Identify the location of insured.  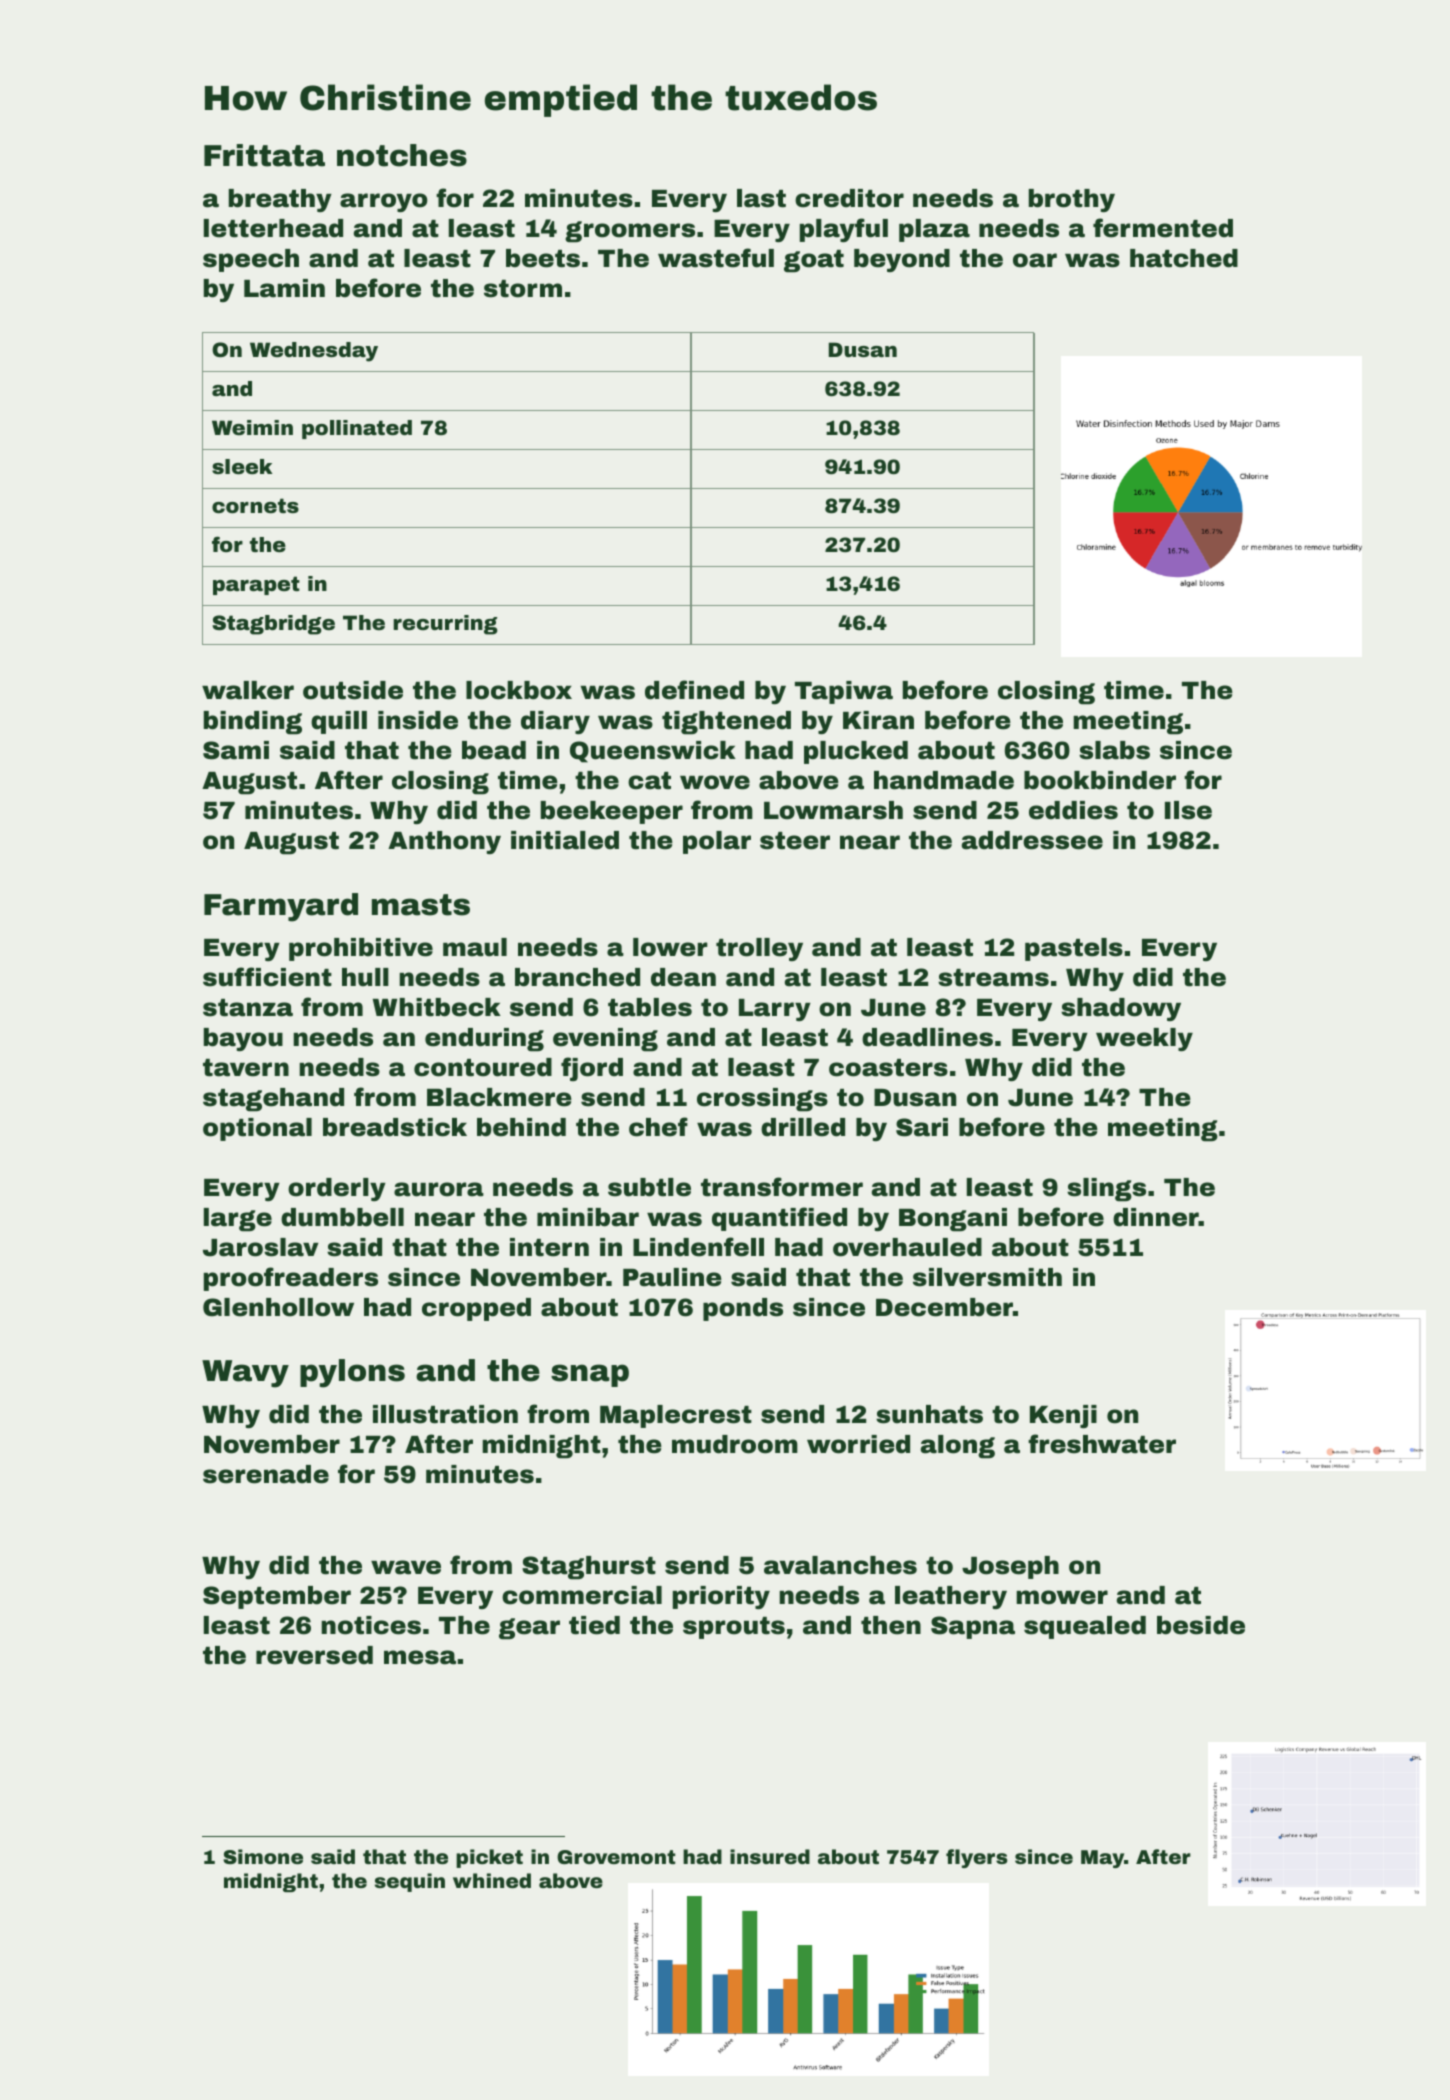
(770, 1856).
